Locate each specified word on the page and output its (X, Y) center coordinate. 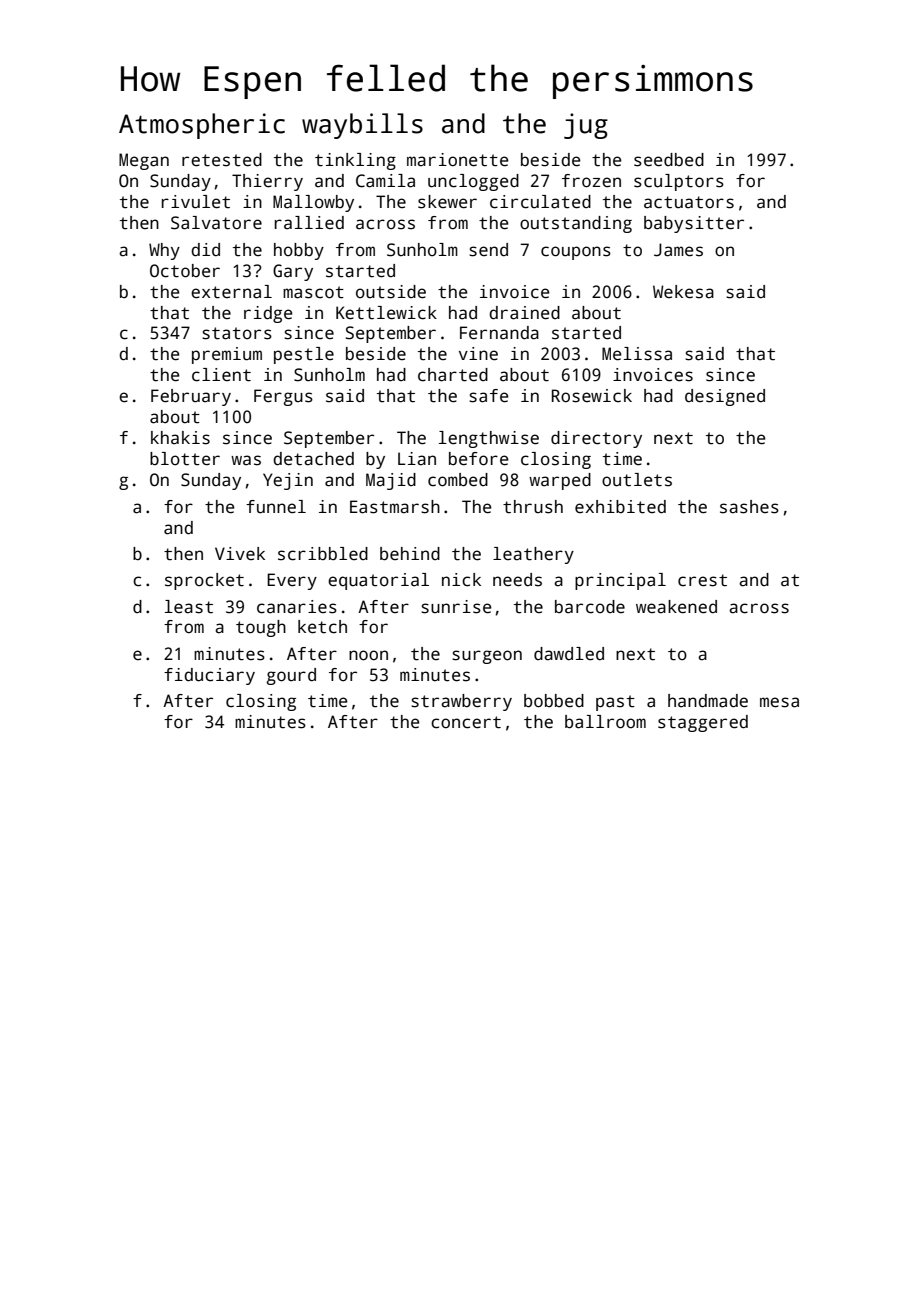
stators (237, 333)
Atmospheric (202, 126)
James (678, 250)
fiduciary (209, 676)
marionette (458, 160)
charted (453, 375)
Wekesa (683, 292)
